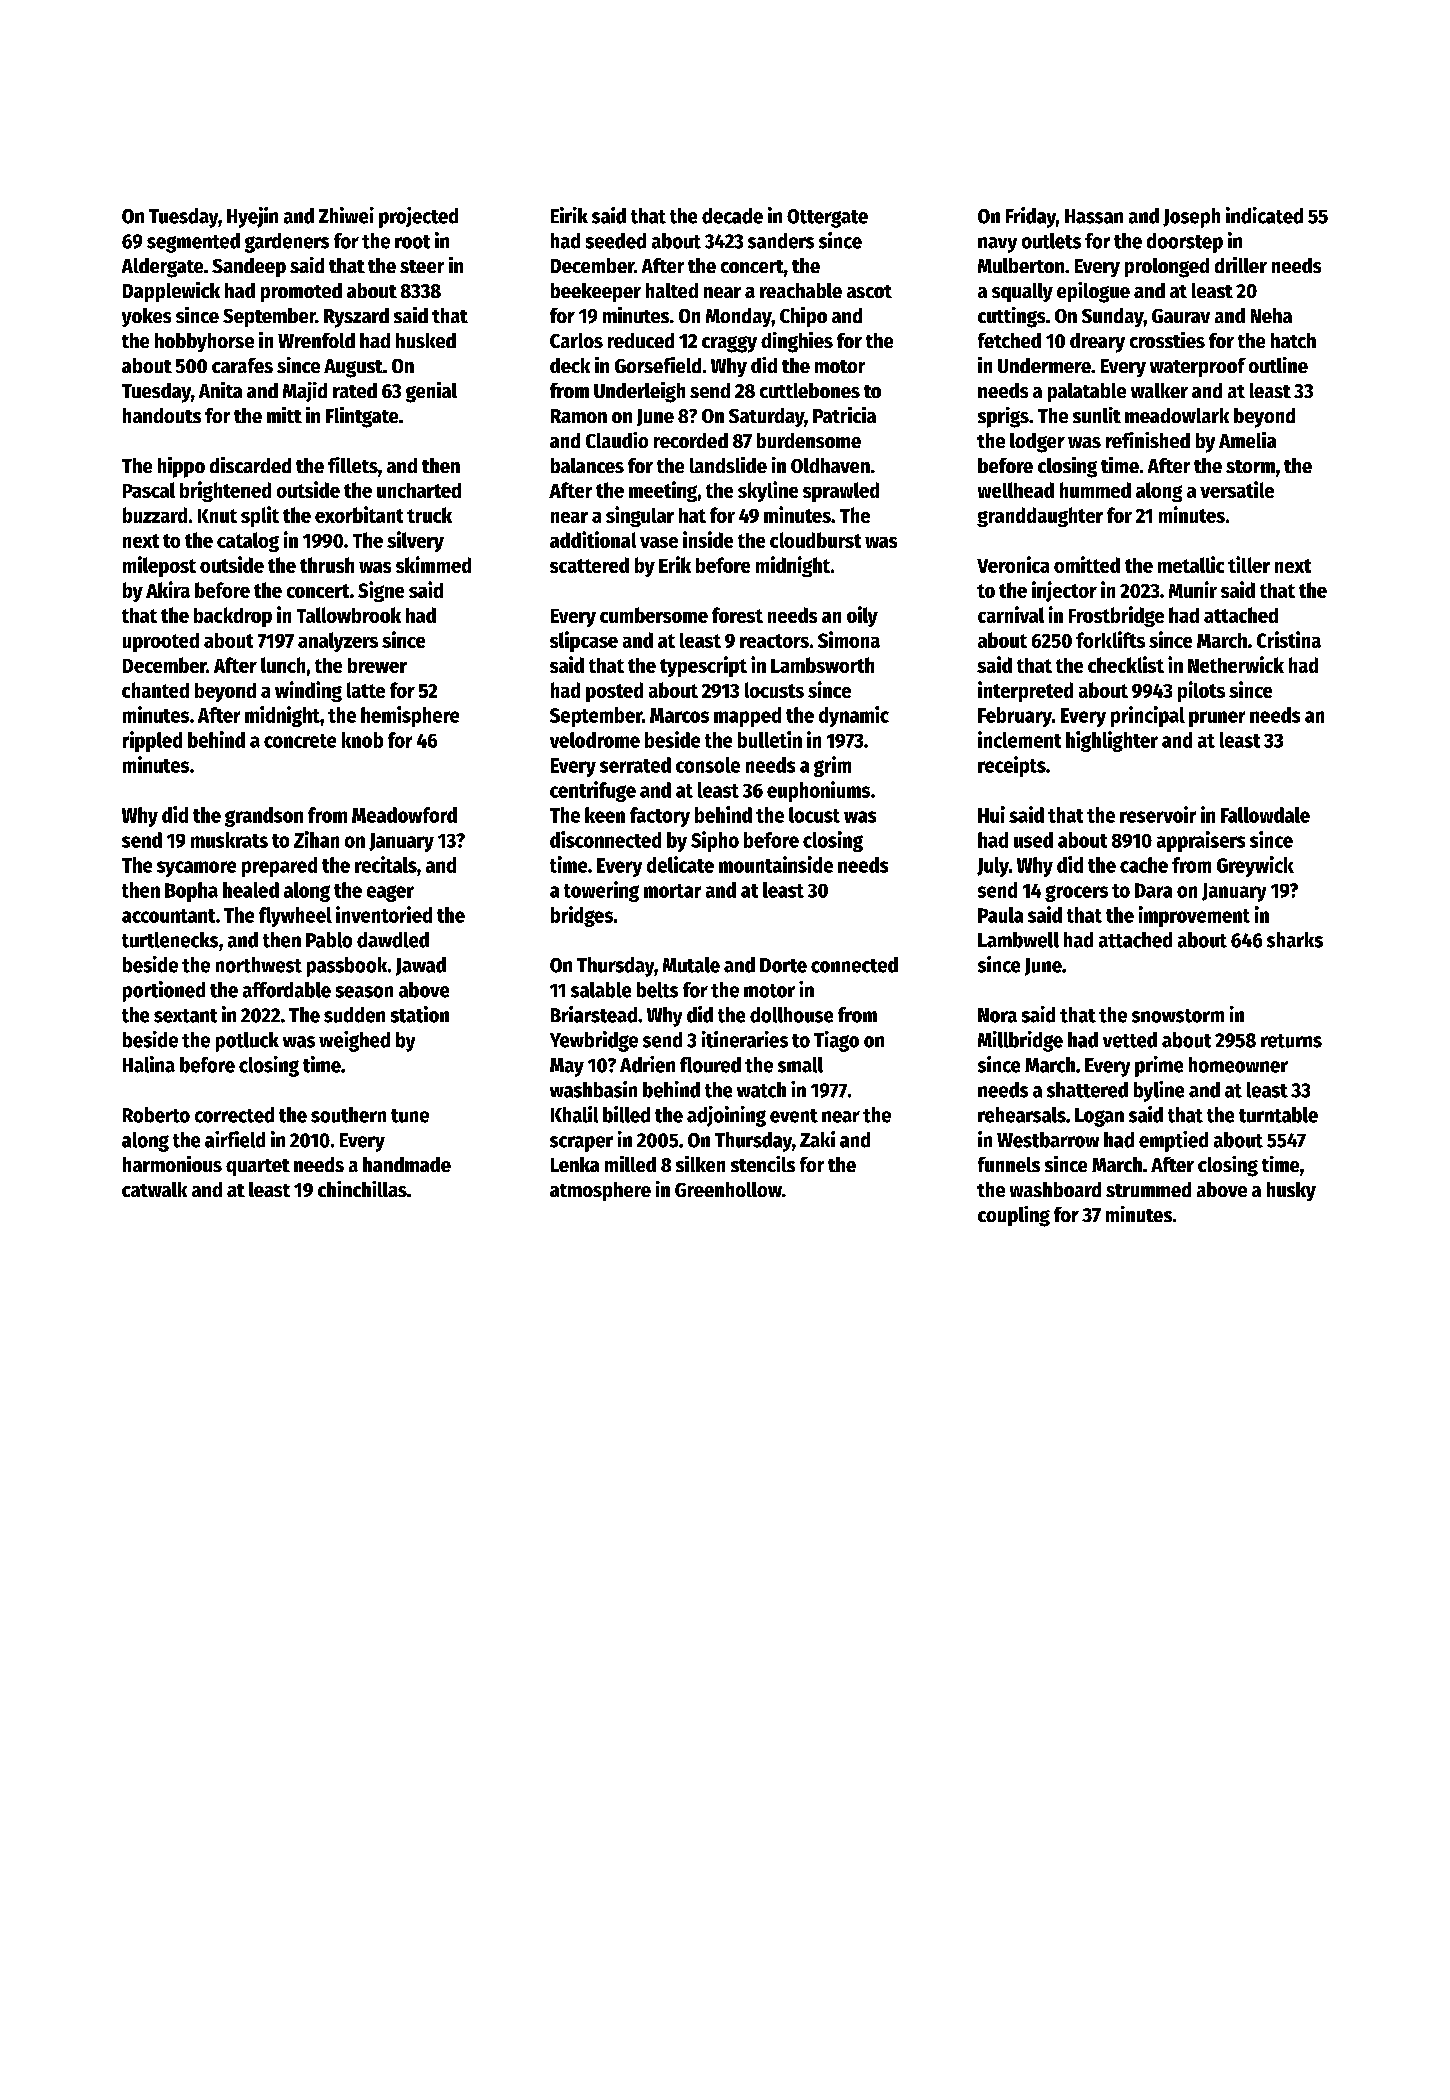 Image resolution: width=1450 pixels, height=2100 pixels. Describe the element at coordinates (346, 215) in the document. I see `Zhiwei` at that location.
